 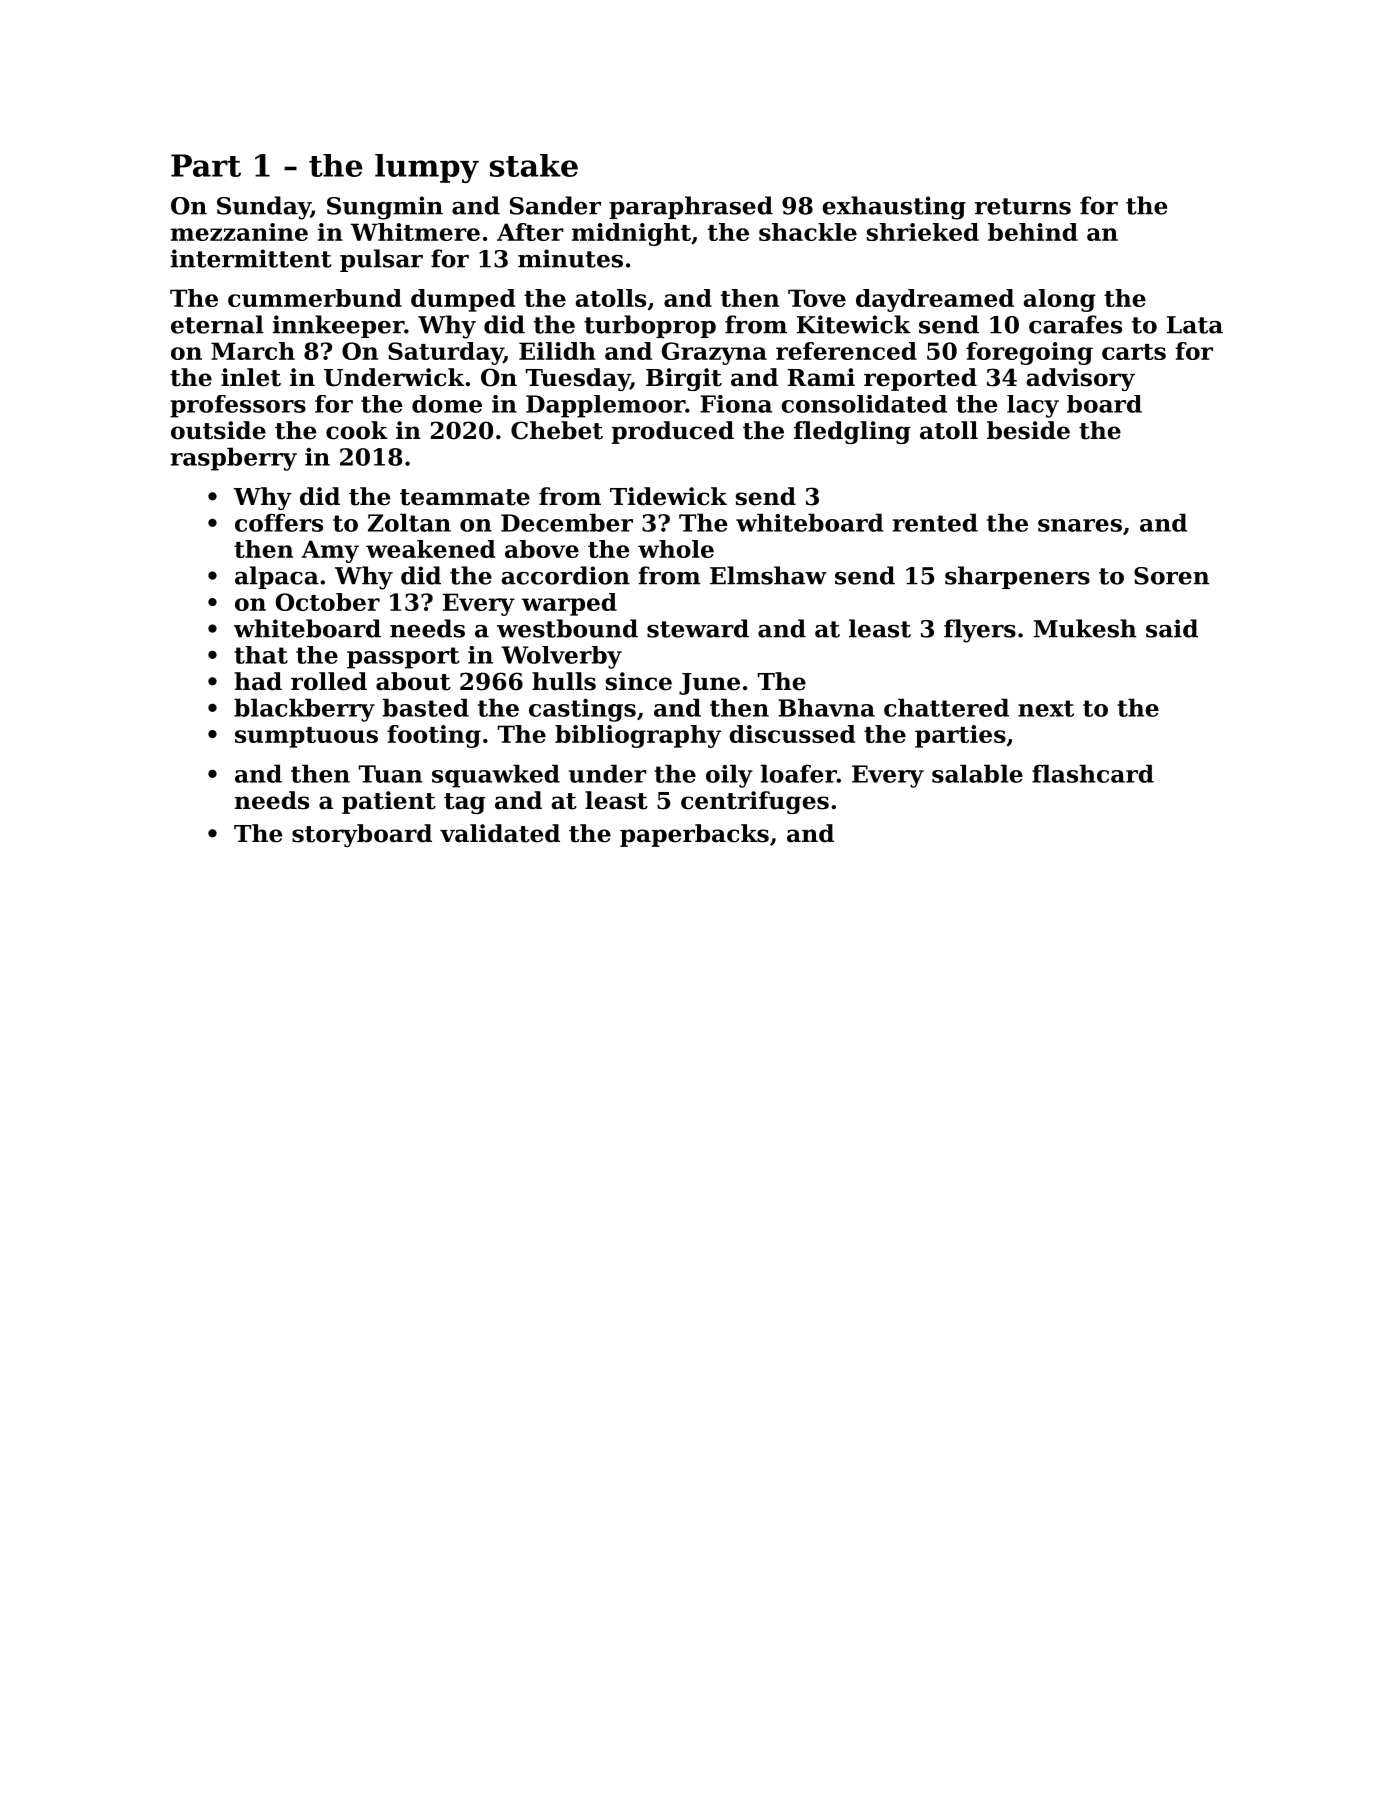 I want to click on June, so click(x=709, y=684).
